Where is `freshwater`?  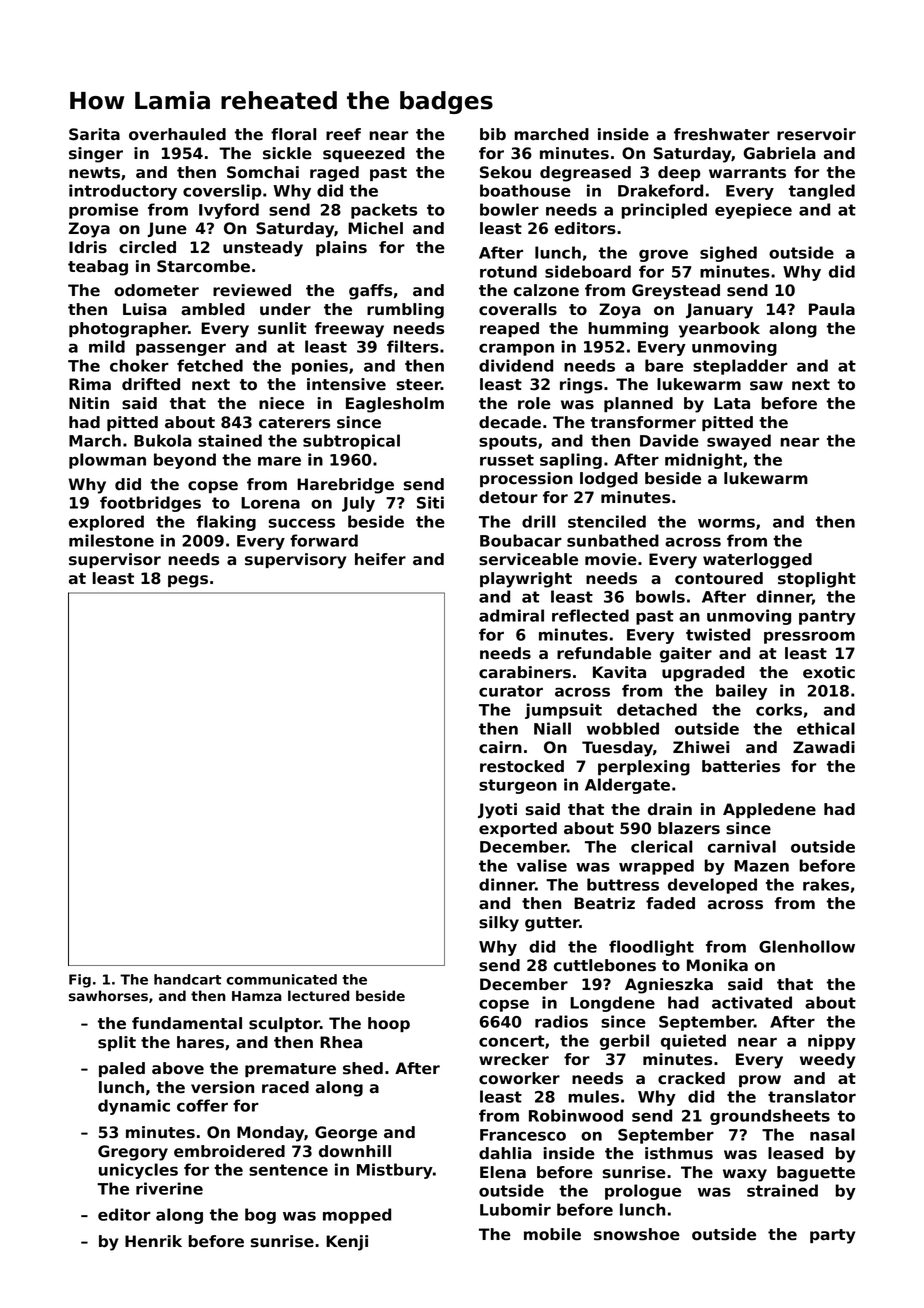 freshwater is located at coordinates (722, 134).
